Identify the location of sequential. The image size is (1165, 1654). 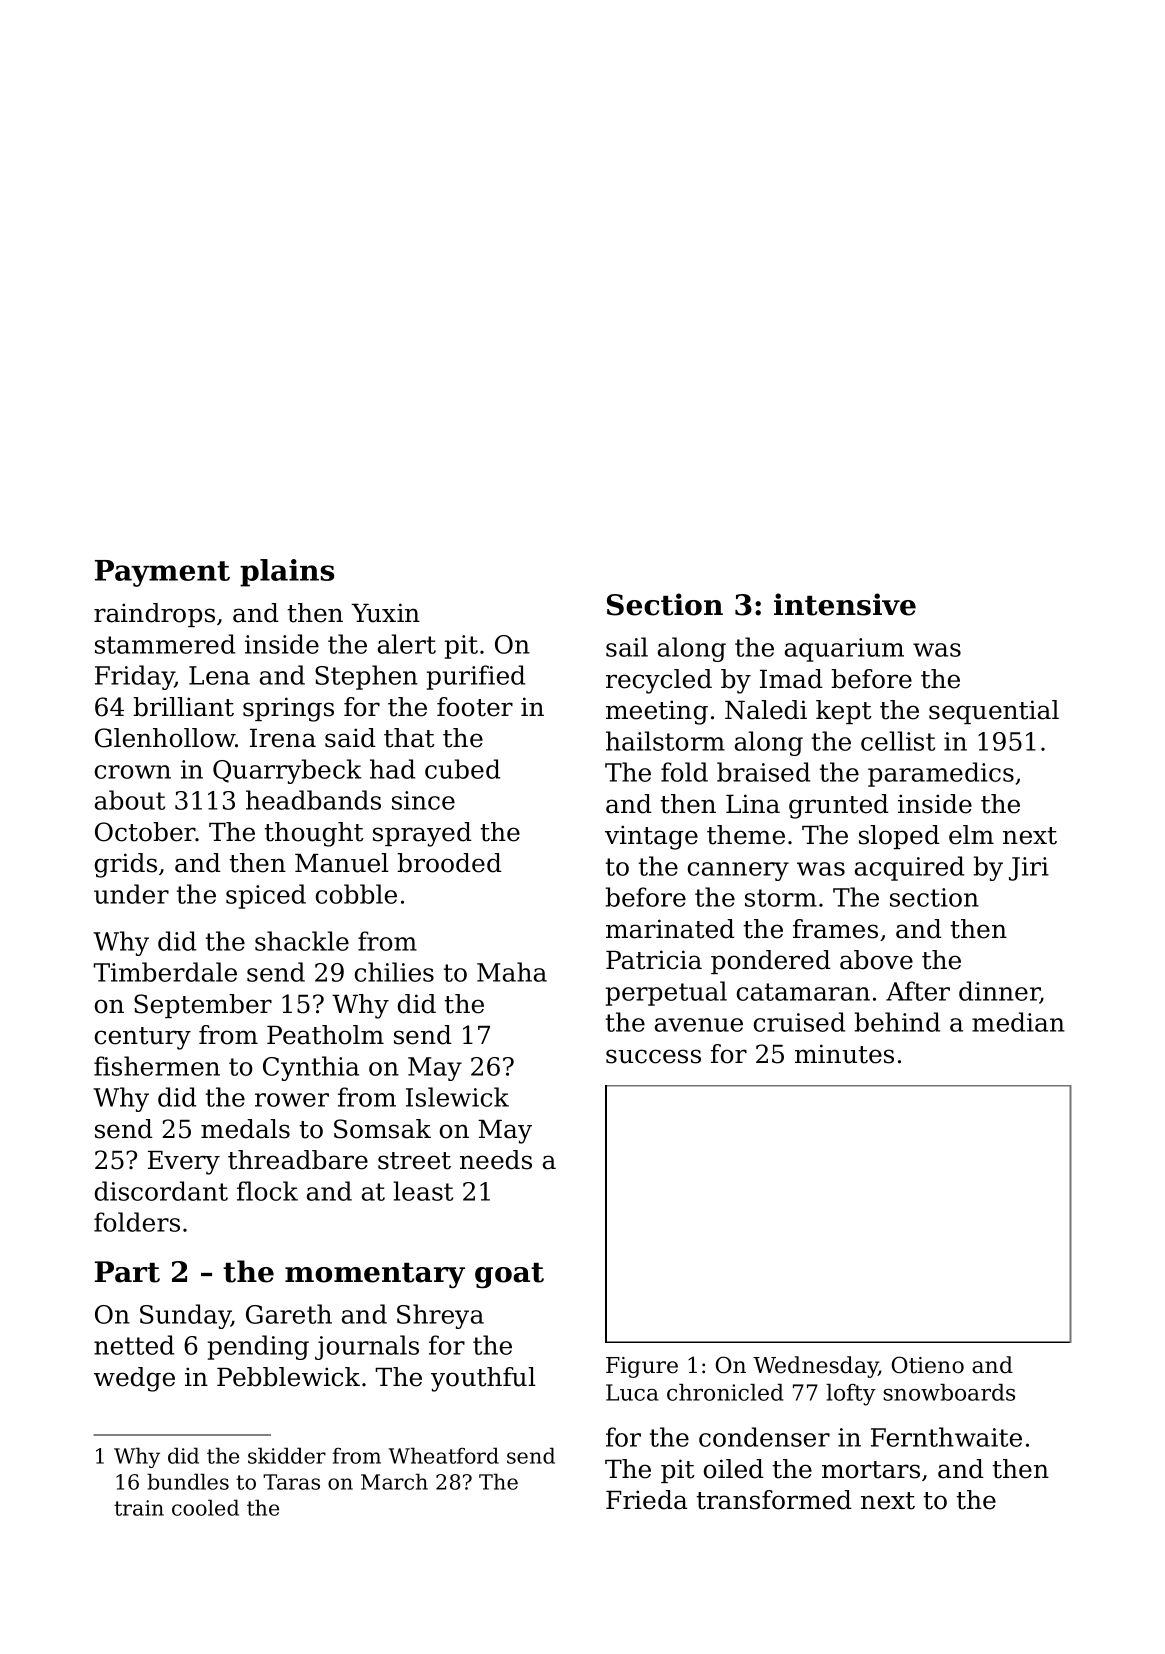
(994, 712).
